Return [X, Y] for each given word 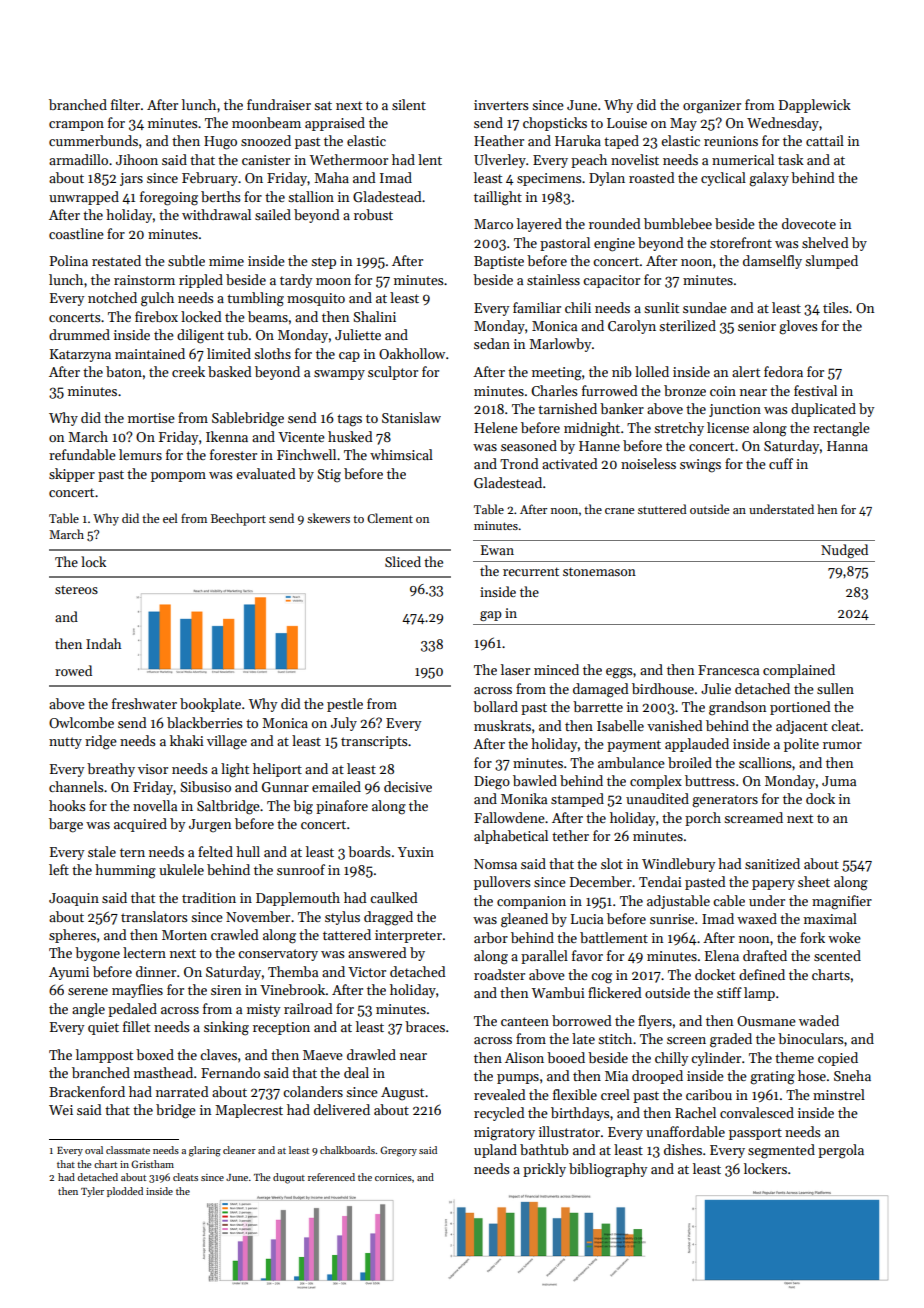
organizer [712, 107]
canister [266, 160]
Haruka [578, 140]
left [59, 869]
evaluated [266, 473]
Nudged [844, 551]
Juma [839, 781]
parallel [544, 957]
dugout [289, 1178]
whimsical [401, 454]
